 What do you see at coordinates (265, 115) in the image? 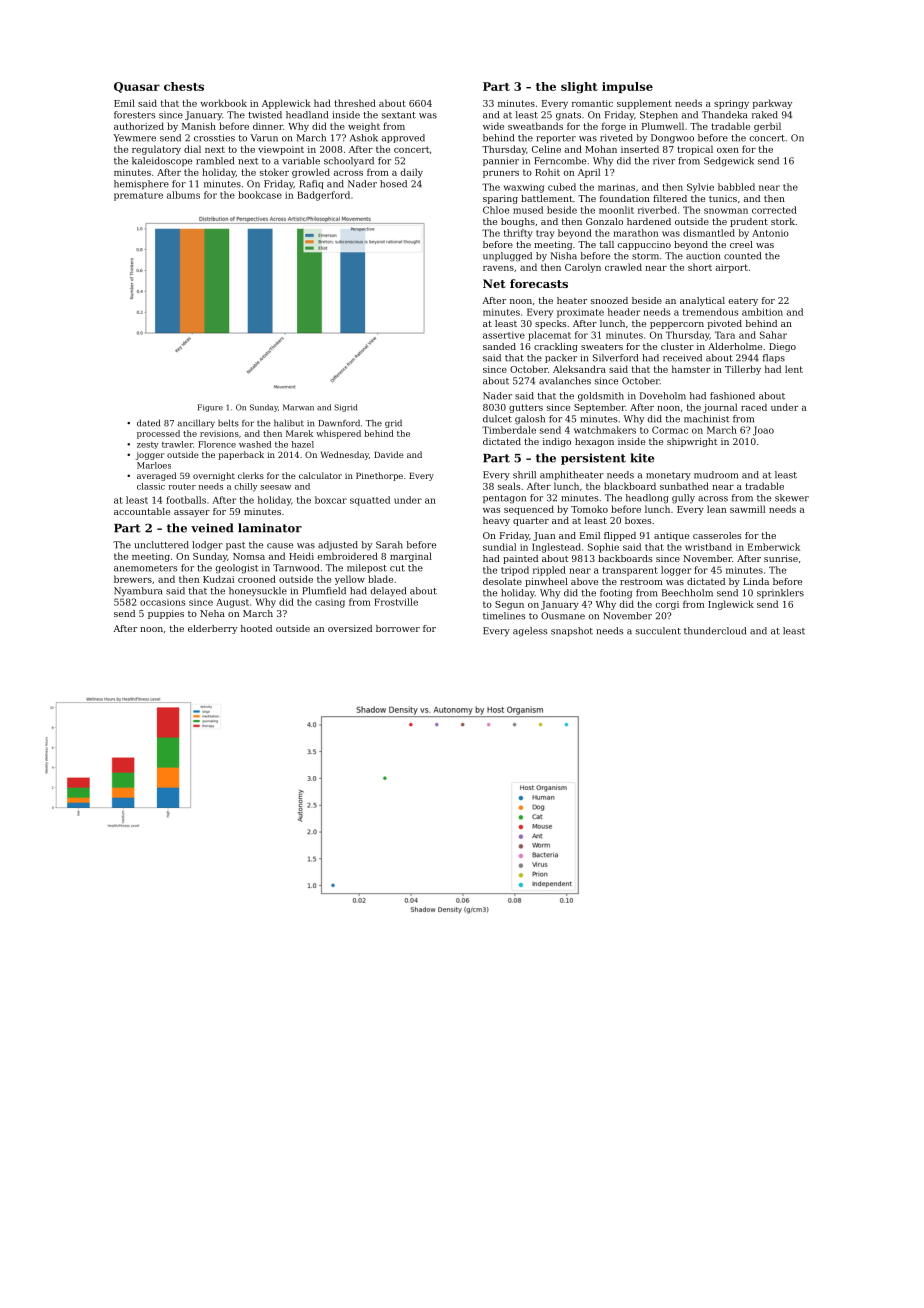
I see `twisted` at bounding box center [265, 115].
